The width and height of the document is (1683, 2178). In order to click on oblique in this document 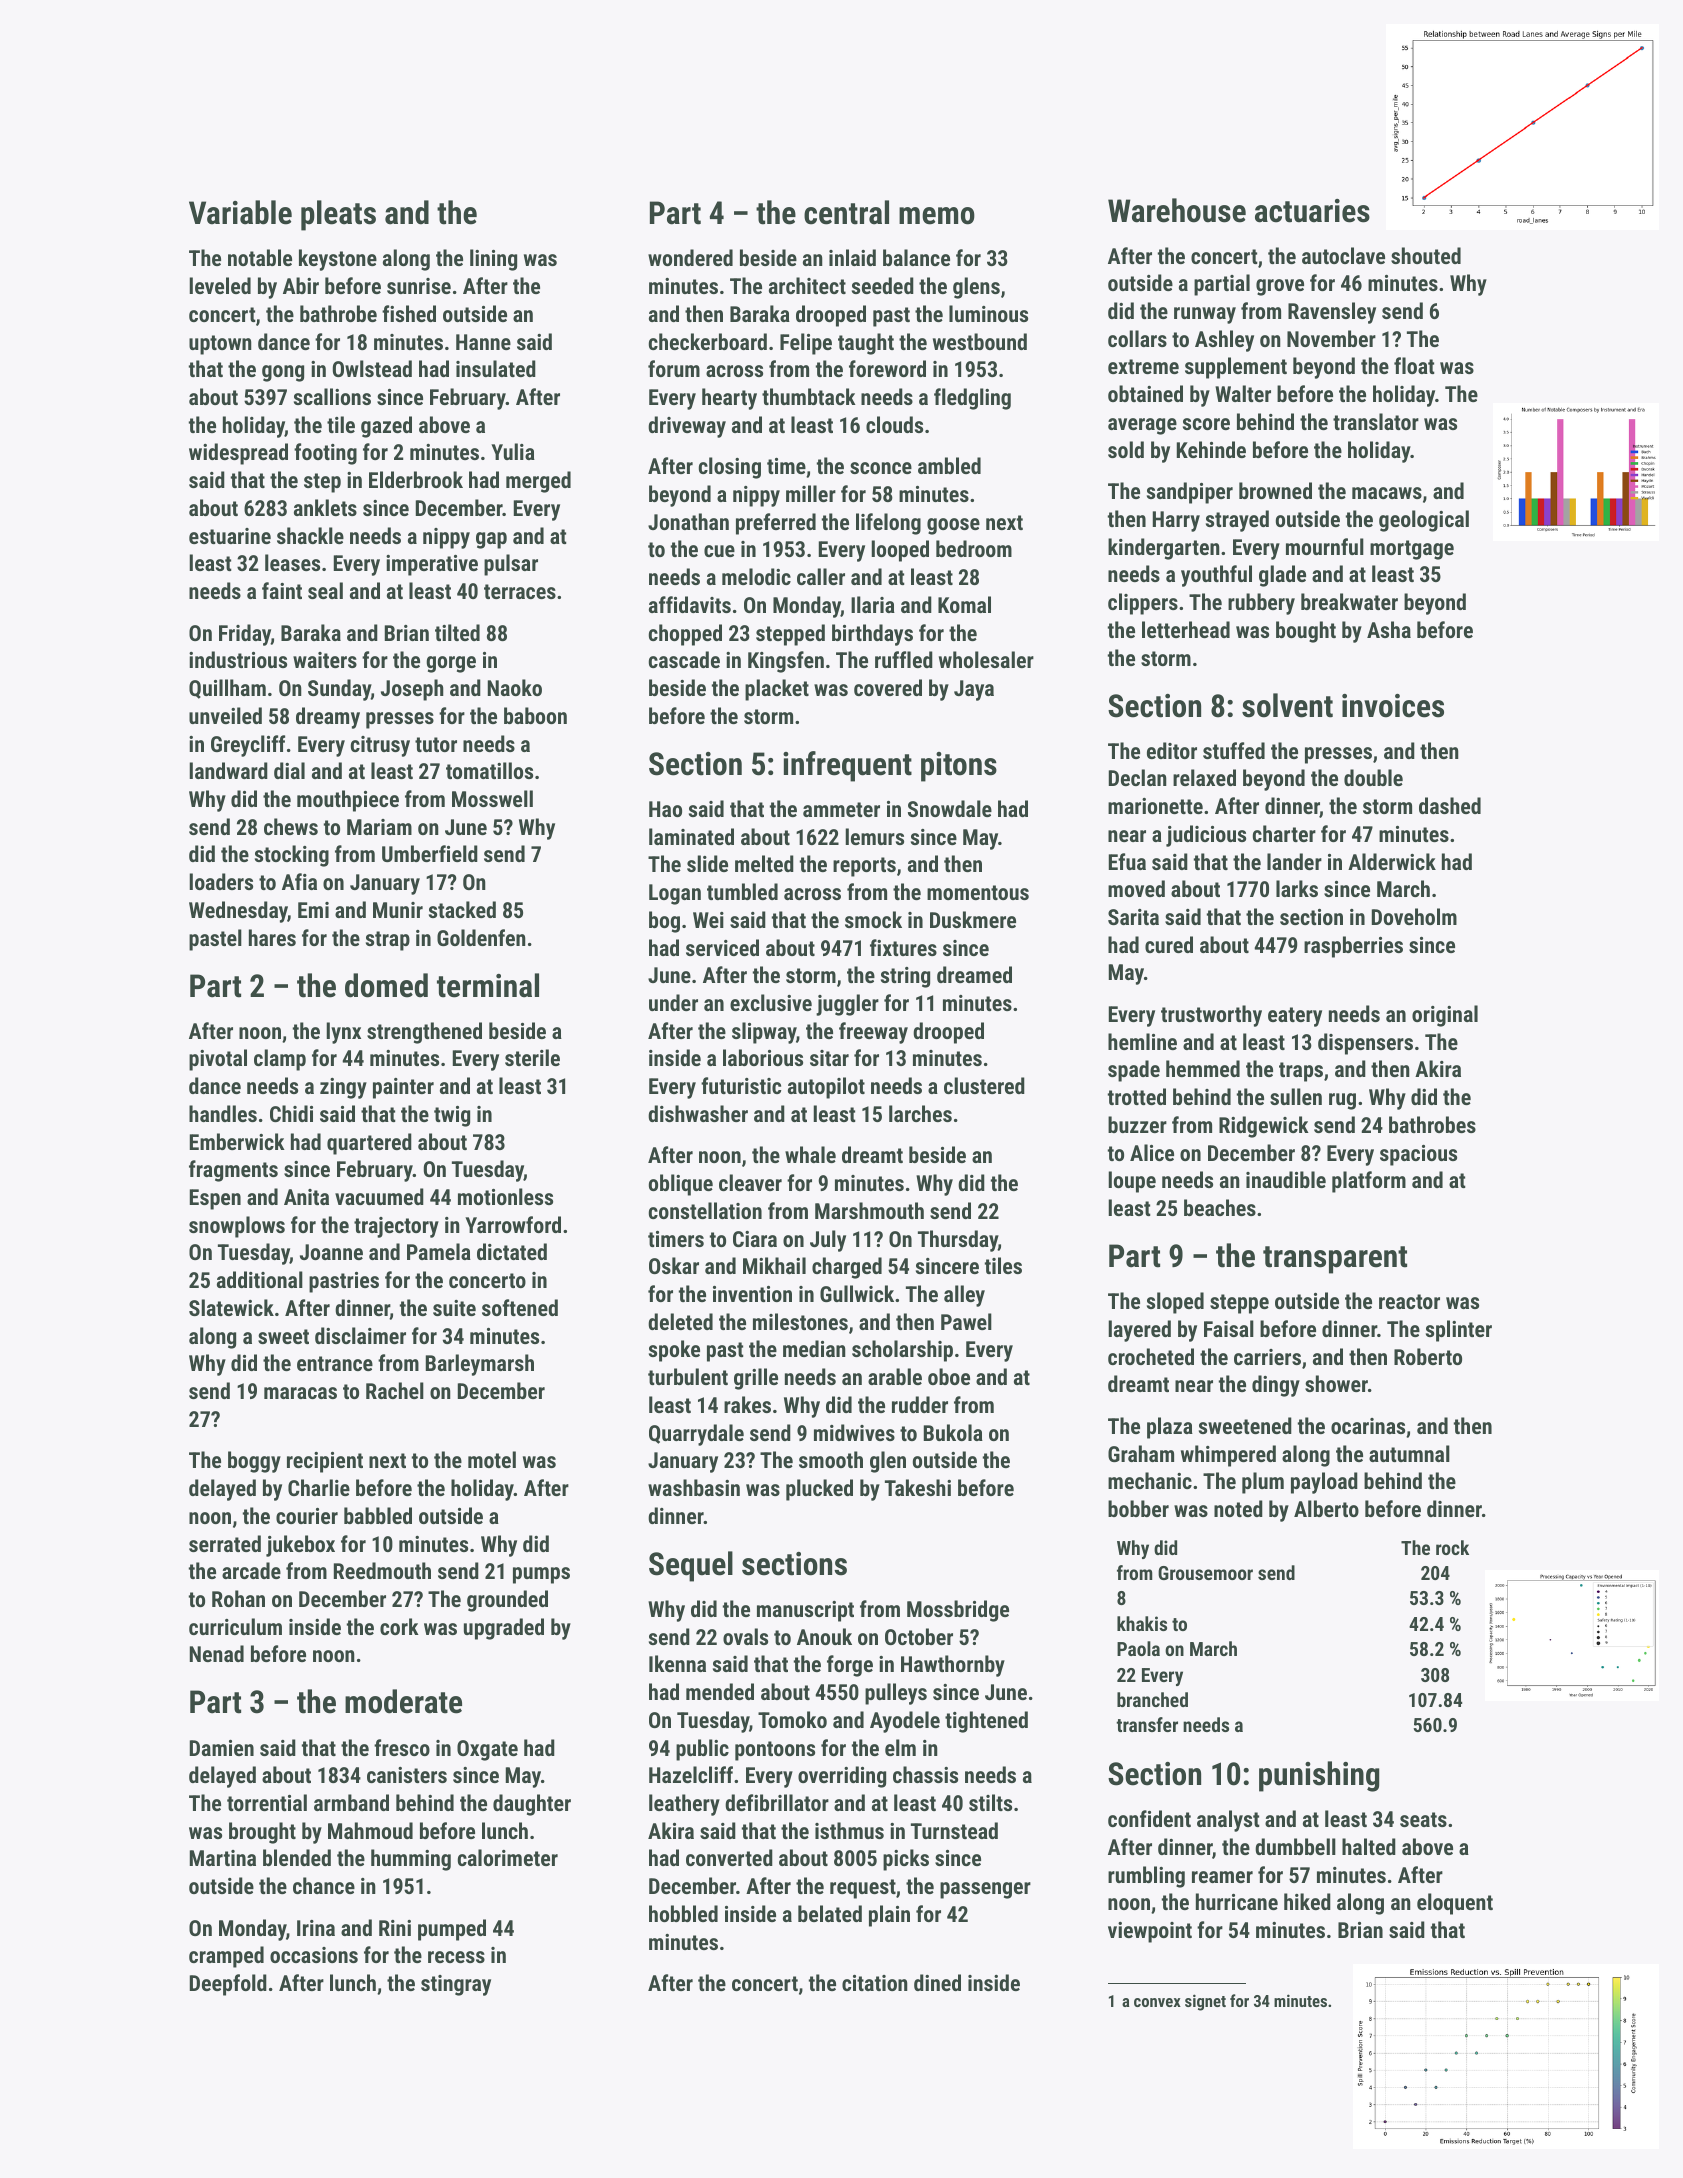, I will do `click(681, 1185)`.
